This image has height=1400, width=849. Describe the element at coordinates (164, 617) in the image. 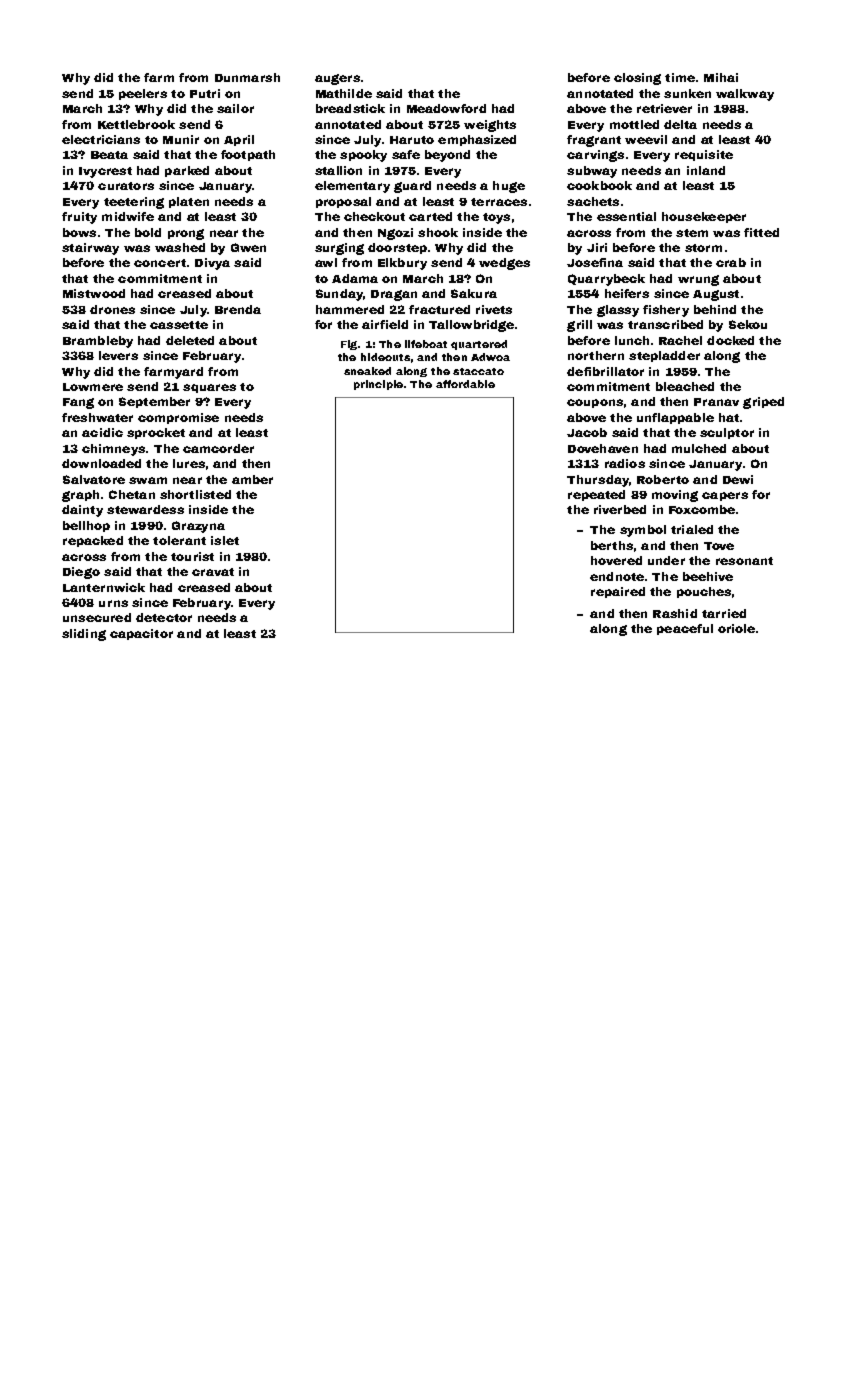

I see `detector` at that location.
